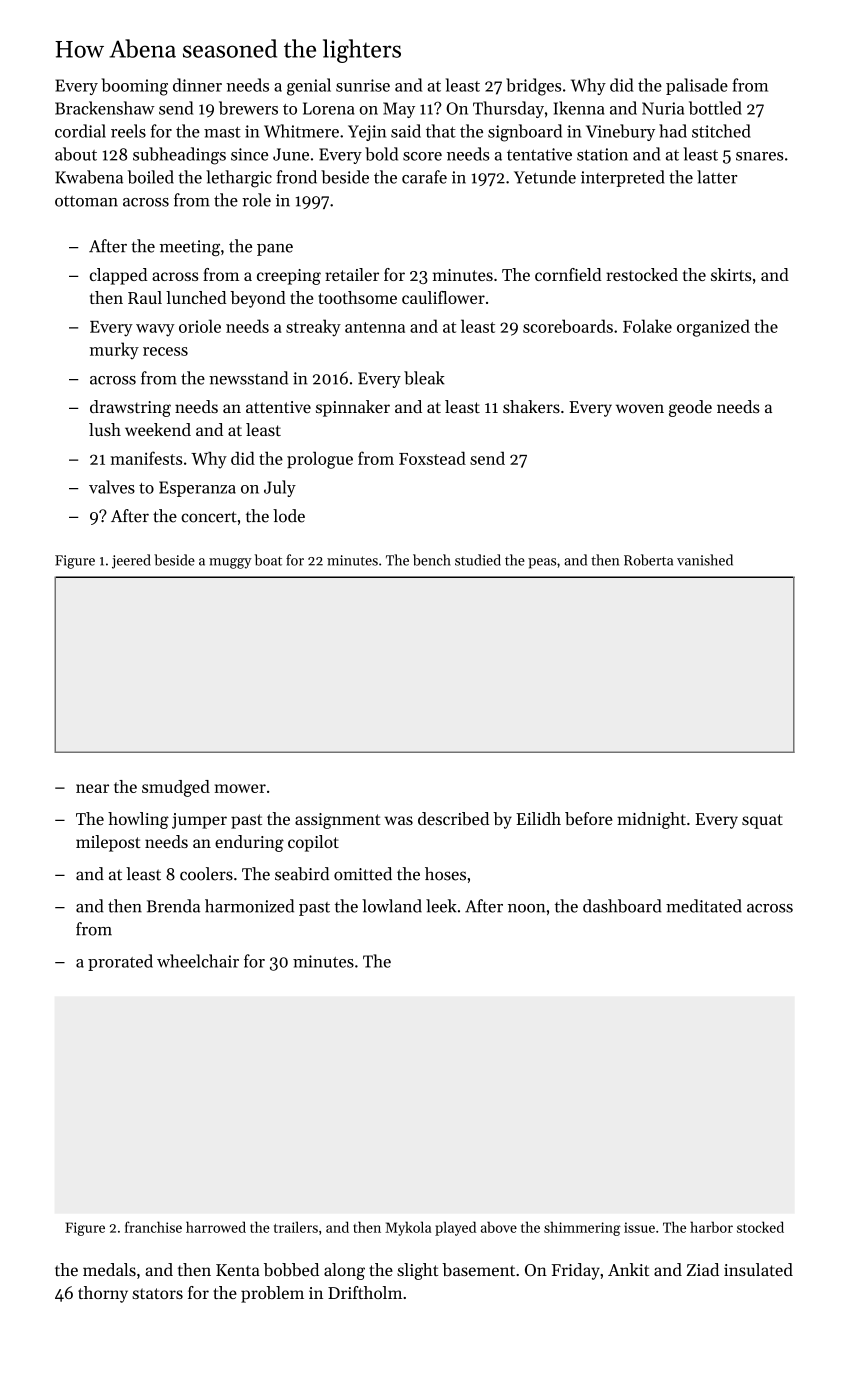  What do you see at coordinates (197, 85) in the image?
I see `dinner` at bounding box center [197, 85].
